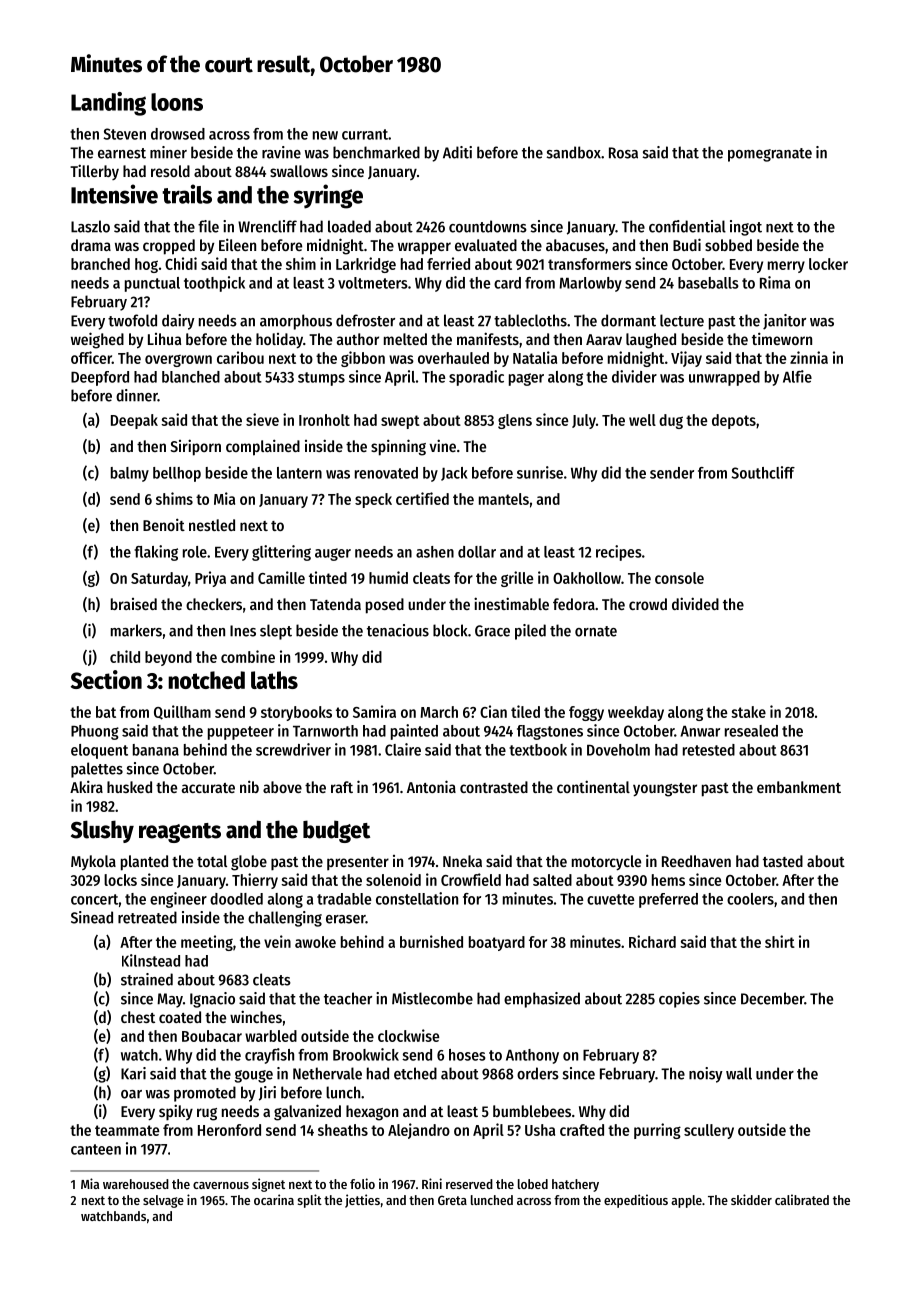 This page has height=1308, width=924. What do you see at coordinates (695, 603) in the page?
I see `divided` at bounding box center [695, 603].
